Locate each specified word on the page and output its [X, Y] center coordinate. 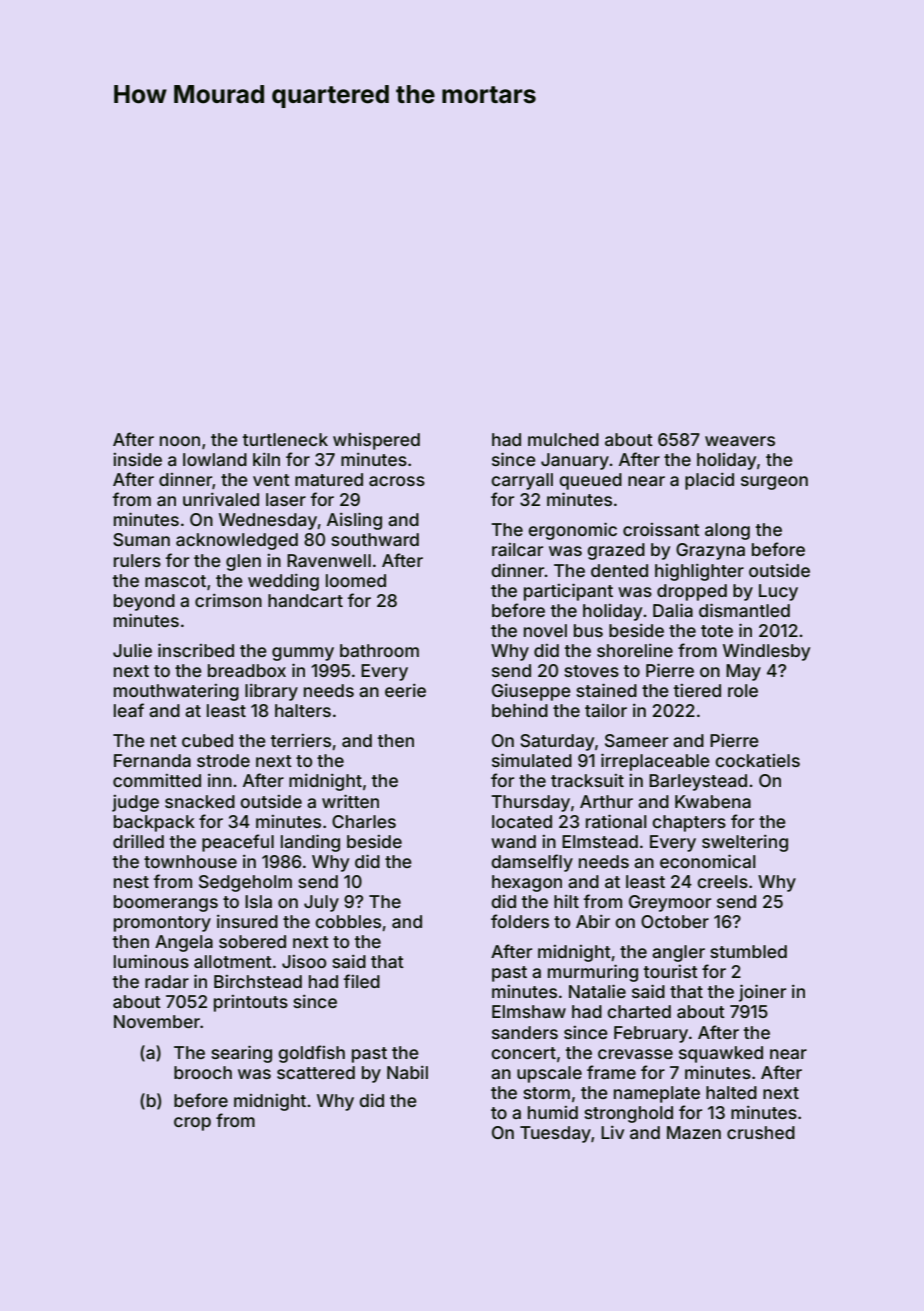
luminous [151, 961]
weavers [740, 441]
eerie [405, 690]
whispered [376, 441]
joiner [762, 993]
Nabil [407, 1072]
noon [180, 441]
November [157, 1021]
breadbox [247, 670]
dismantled [744, 610]
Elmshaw [529, 1011]
